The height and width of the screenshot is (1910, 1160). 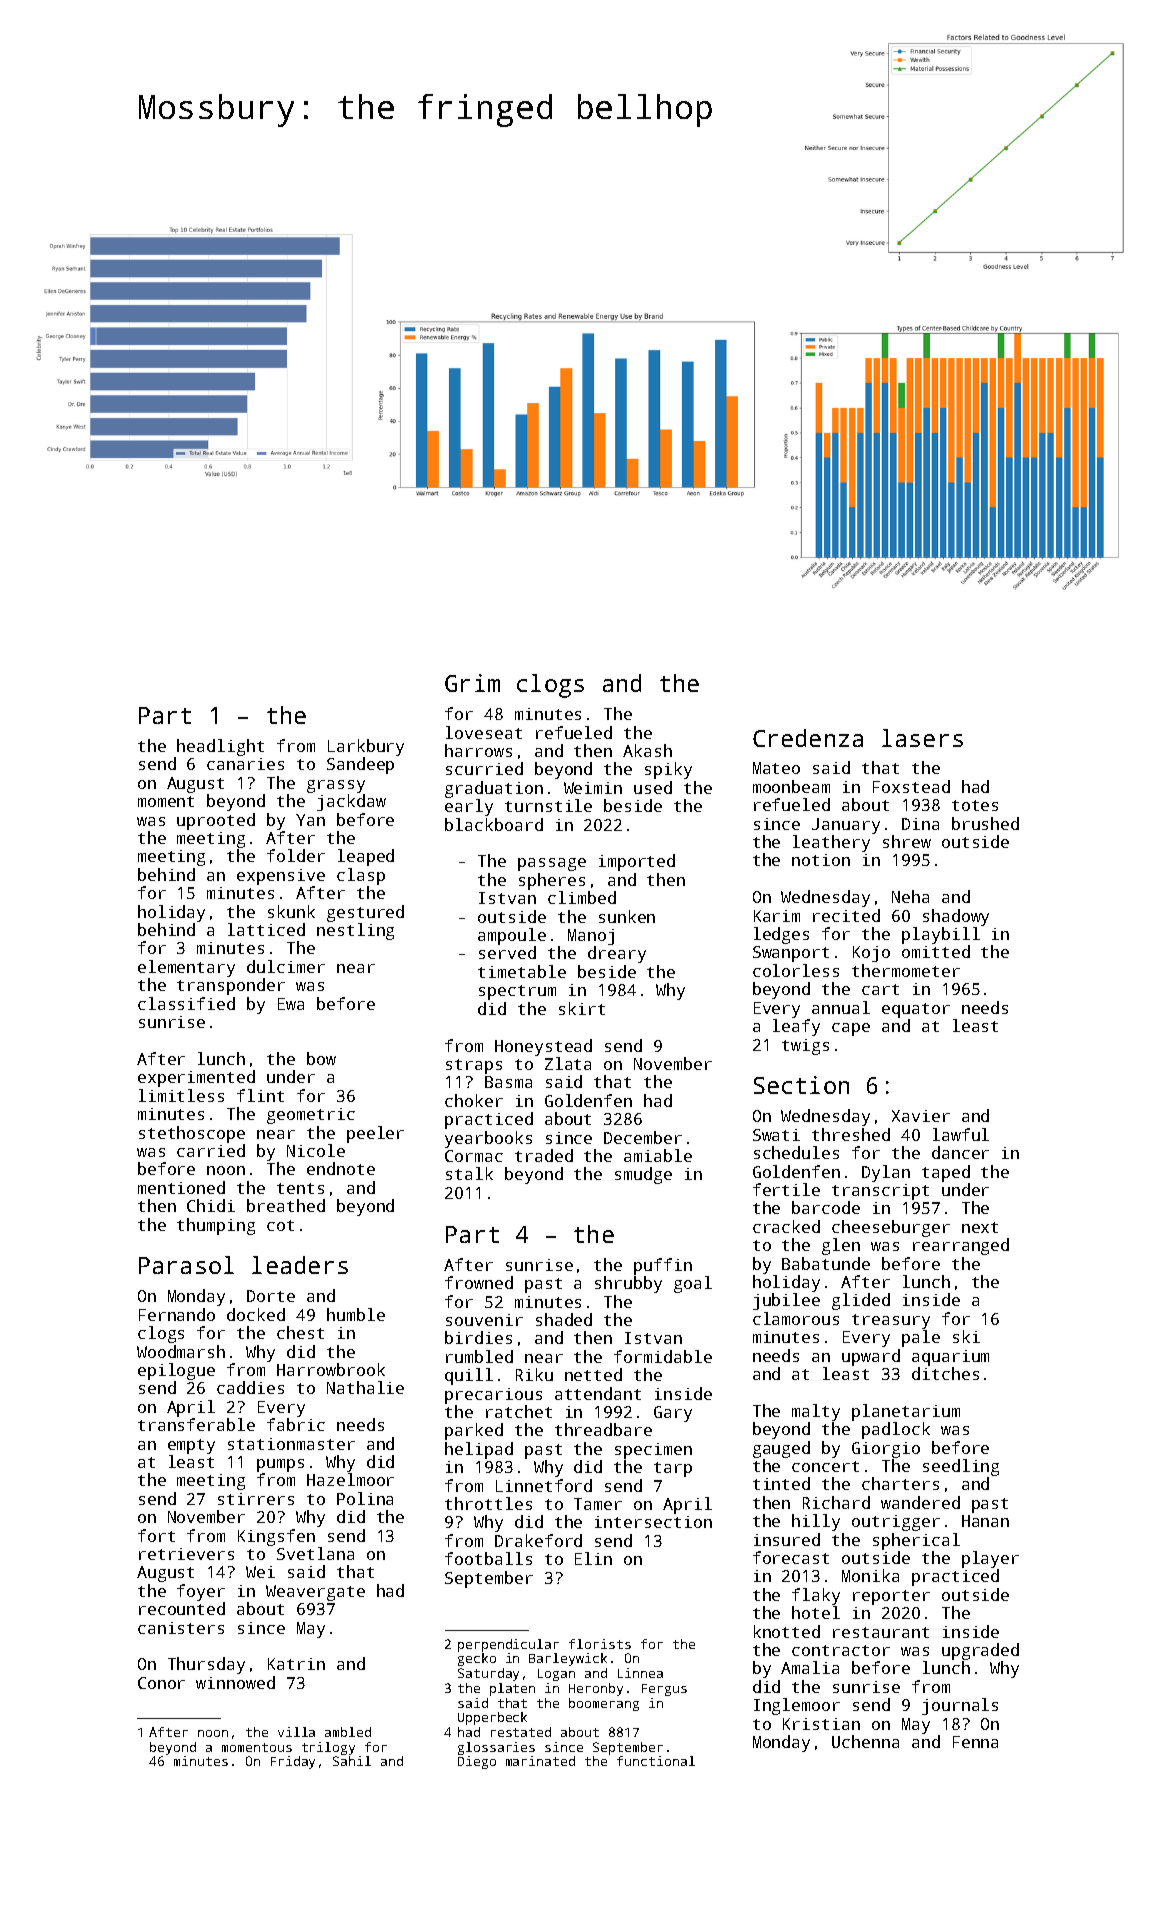 I want to click on Sahil, so click(x=352, y=1761).
